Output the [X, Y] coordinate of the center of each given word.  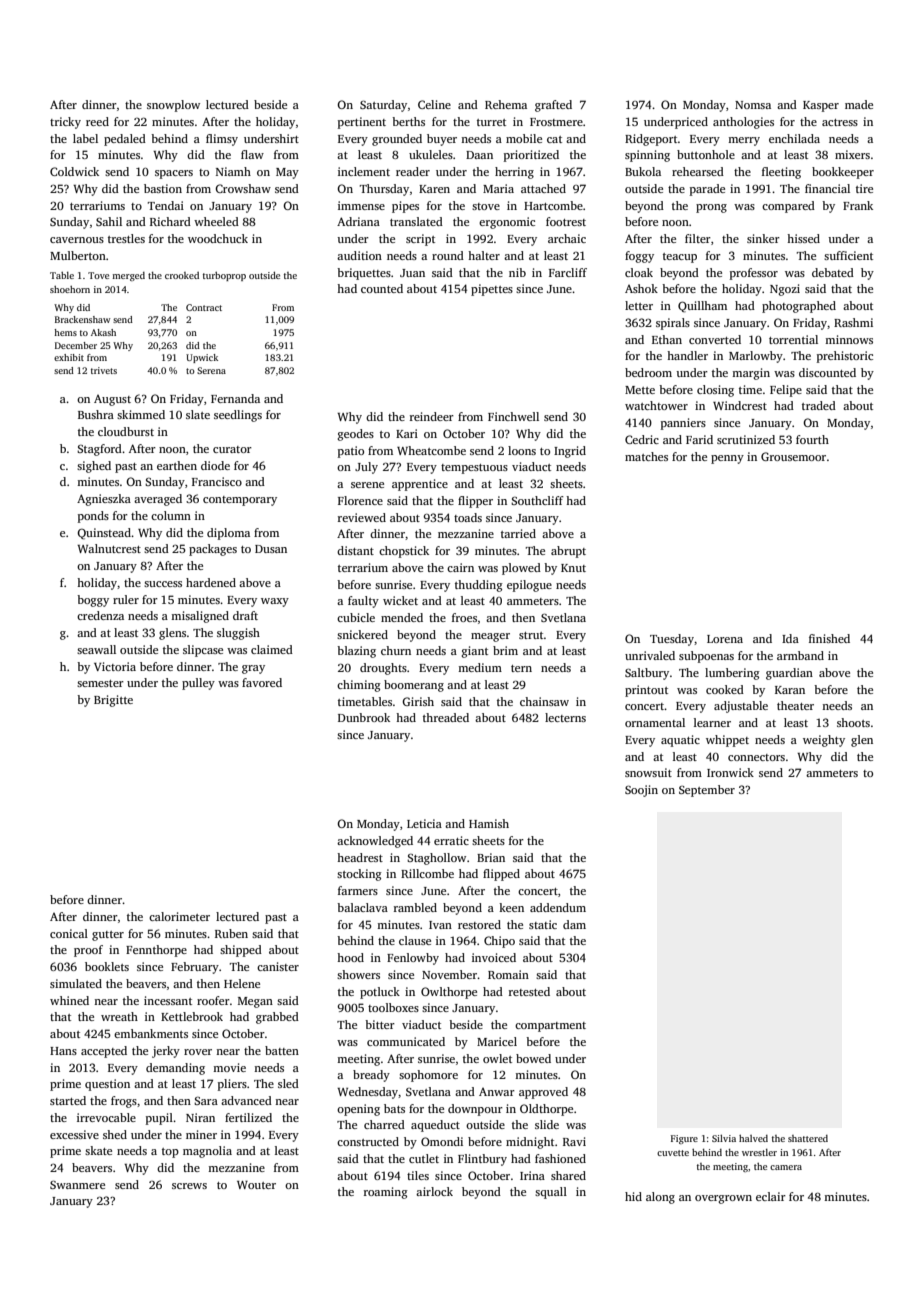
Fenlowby [413, 959]
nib [517, 272]
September [707, 791]
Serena [211, 370]
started [68, 1100]
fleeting [781, 173]
